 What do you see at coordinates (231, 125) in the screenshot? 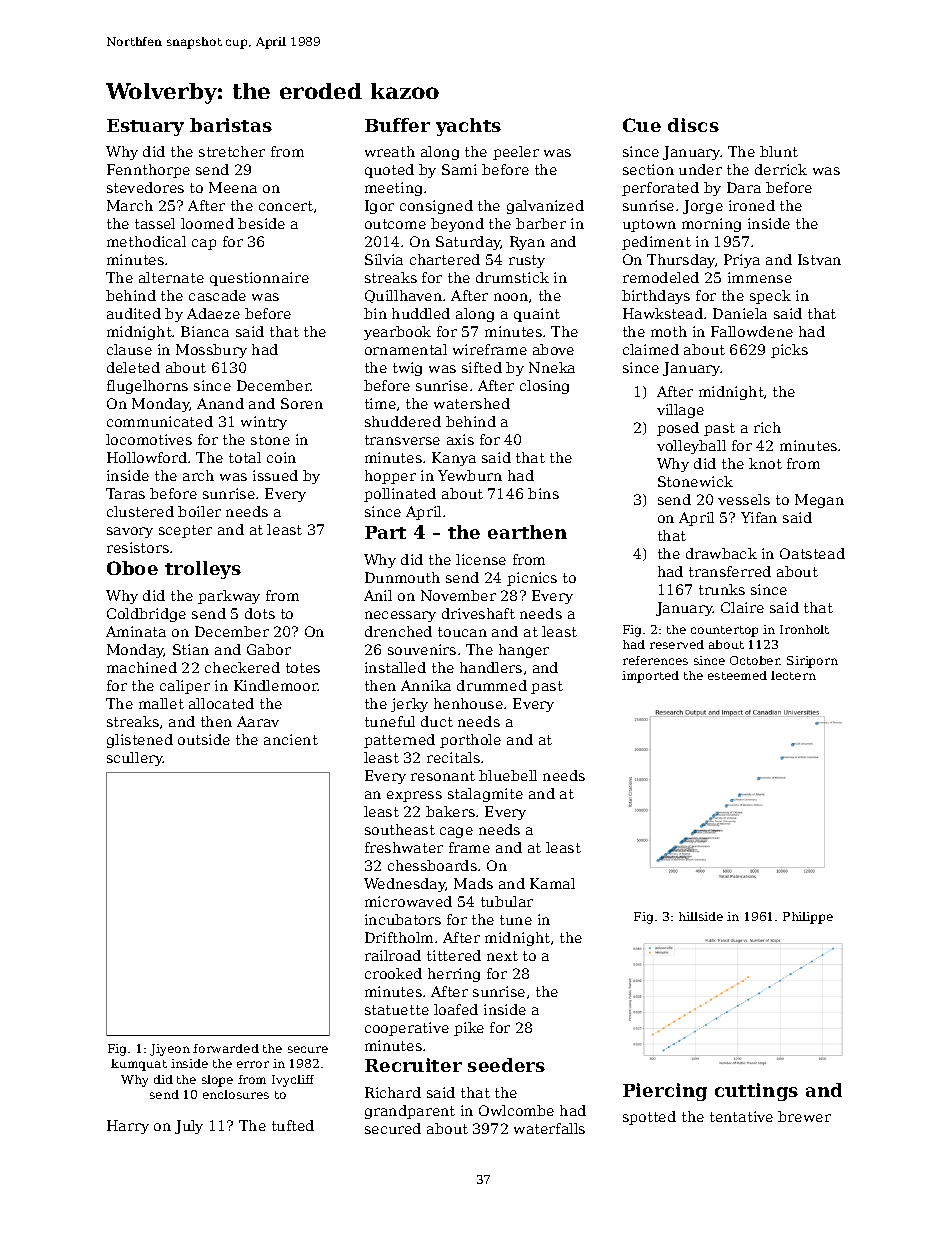
I see `baristas` at bounding box center [231, 125].
